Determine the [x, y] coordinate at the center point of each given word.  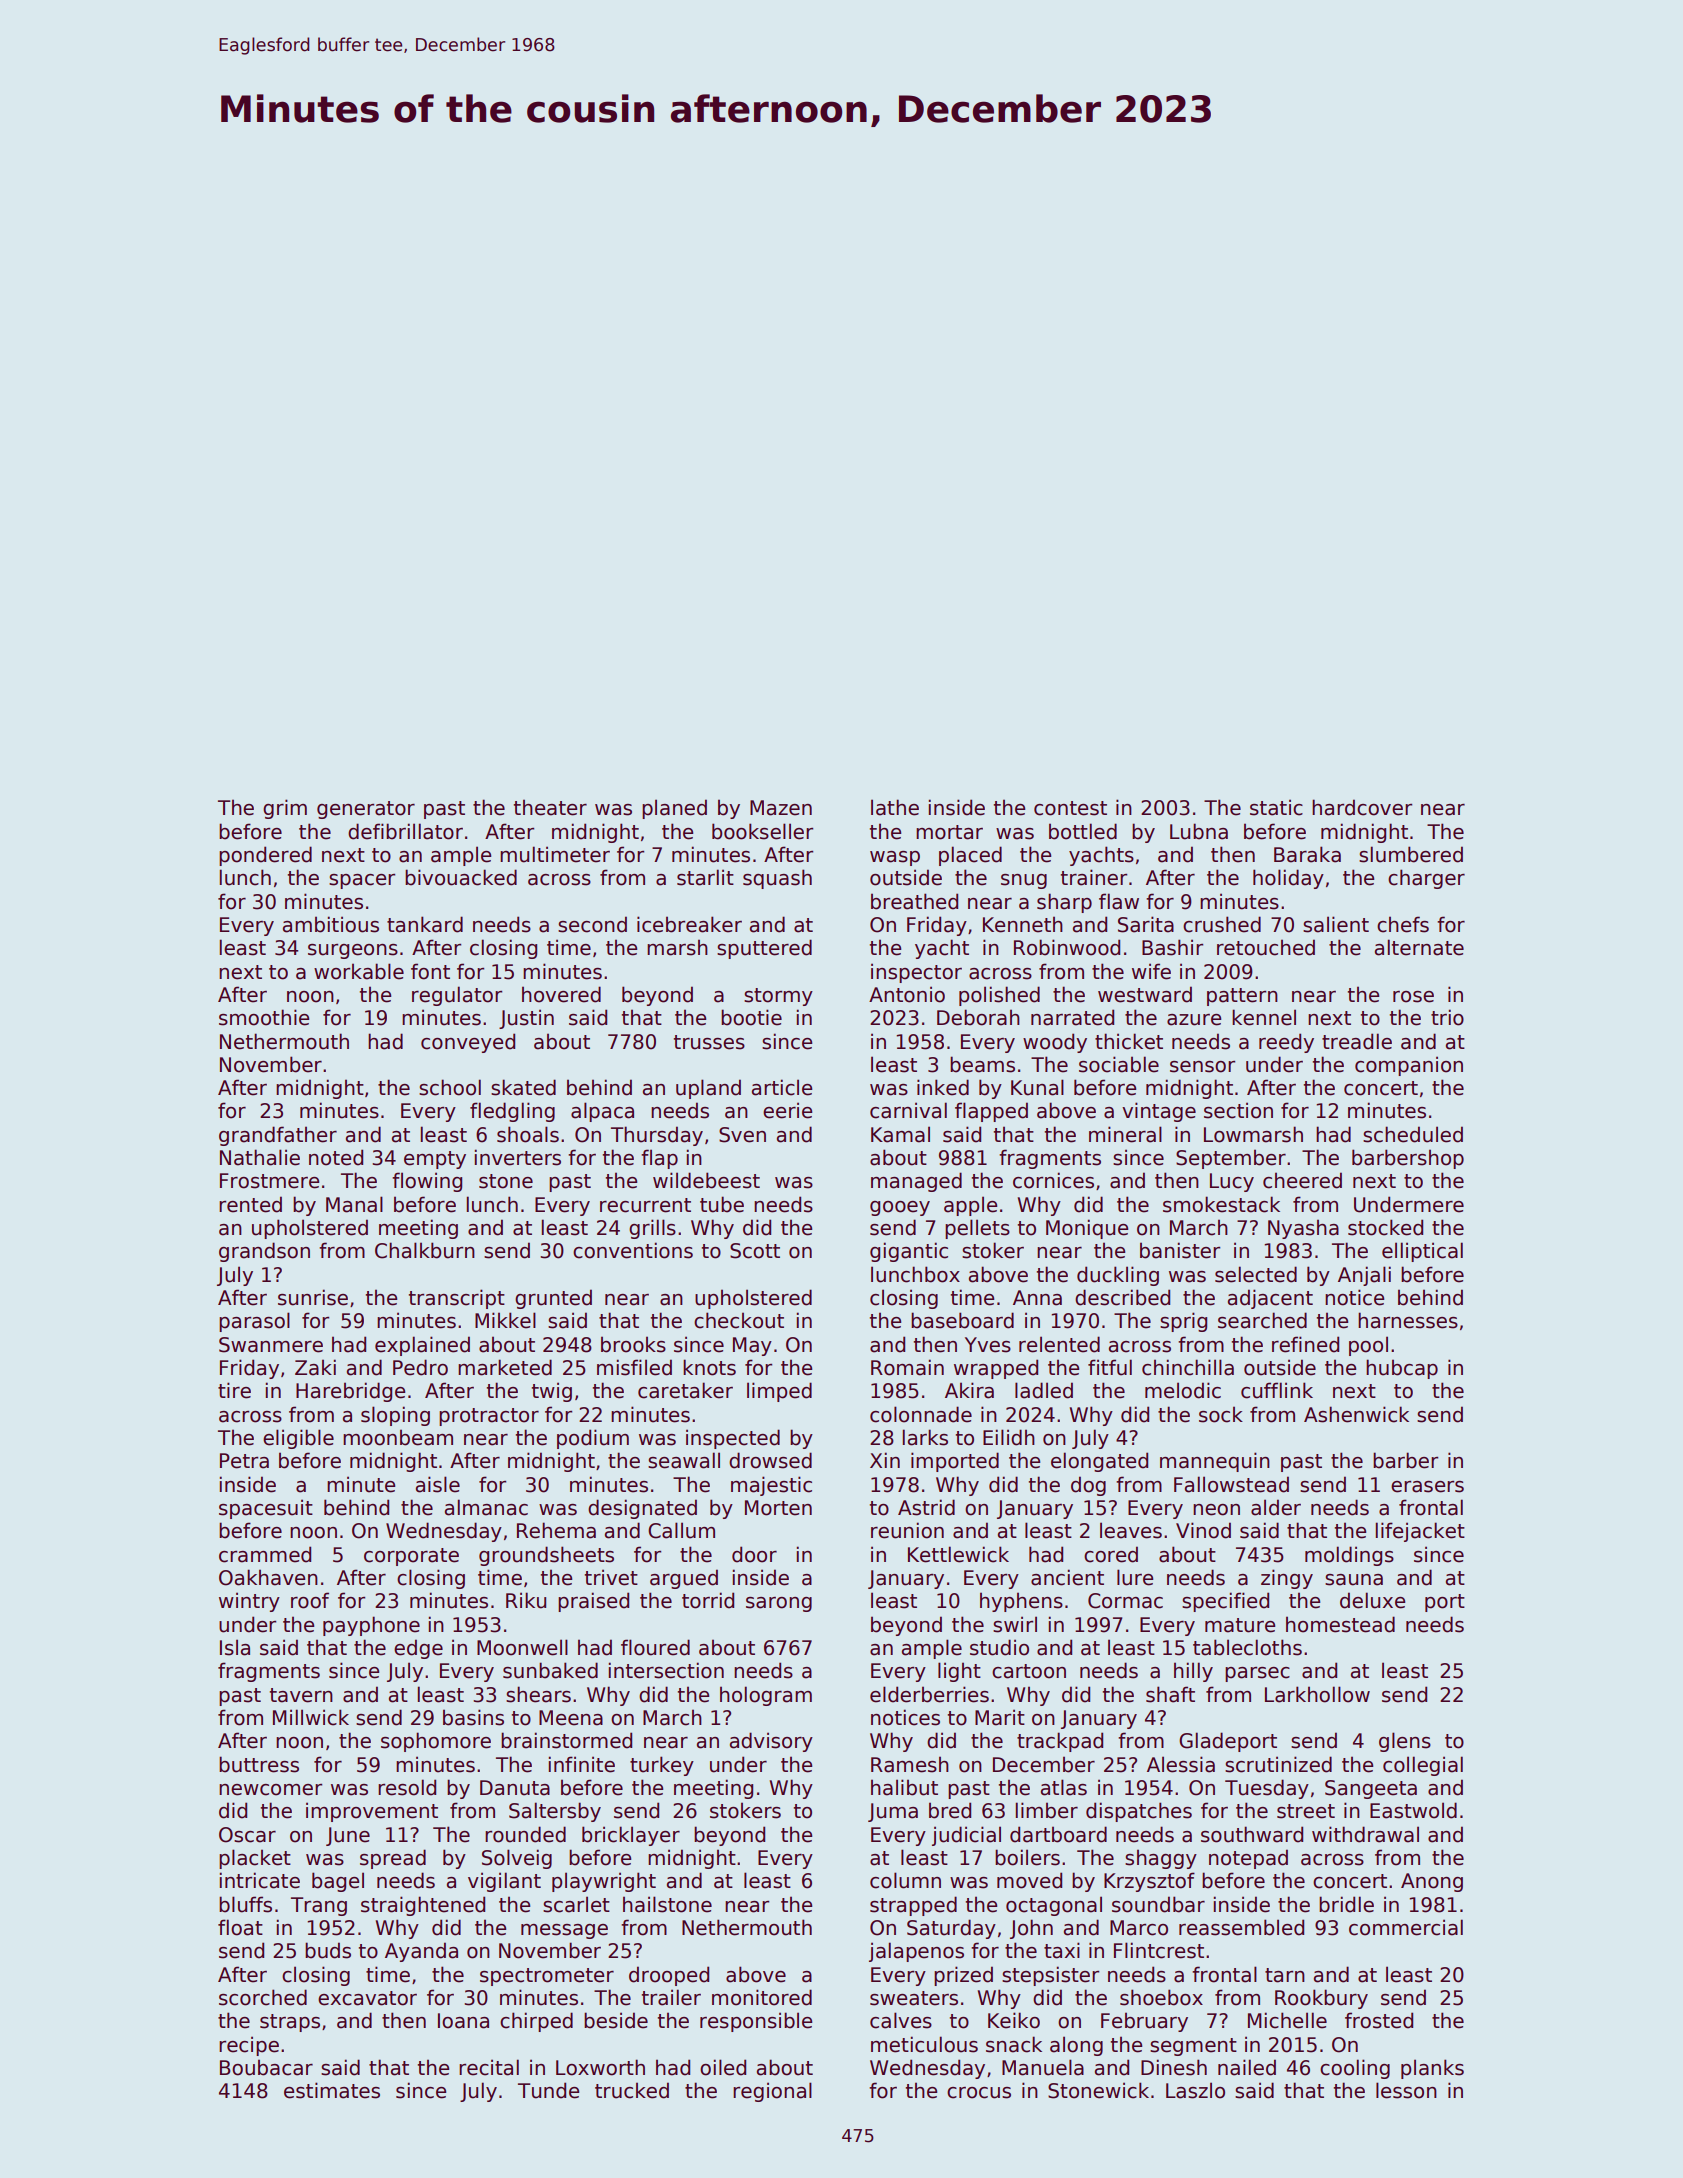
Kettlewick [958, 1554]
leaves [1131, 1530]
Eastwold [1413, 1810]
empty [435, 1160]
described [1122, 1297]
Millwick [311, 1717]
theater [550, 807]
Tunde [548, 2090]
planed [674, 809]
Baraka [1307, 854]
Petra [244, 1461]
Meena [571, 1718]
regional [772, 2092]
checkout [739, 1320]
